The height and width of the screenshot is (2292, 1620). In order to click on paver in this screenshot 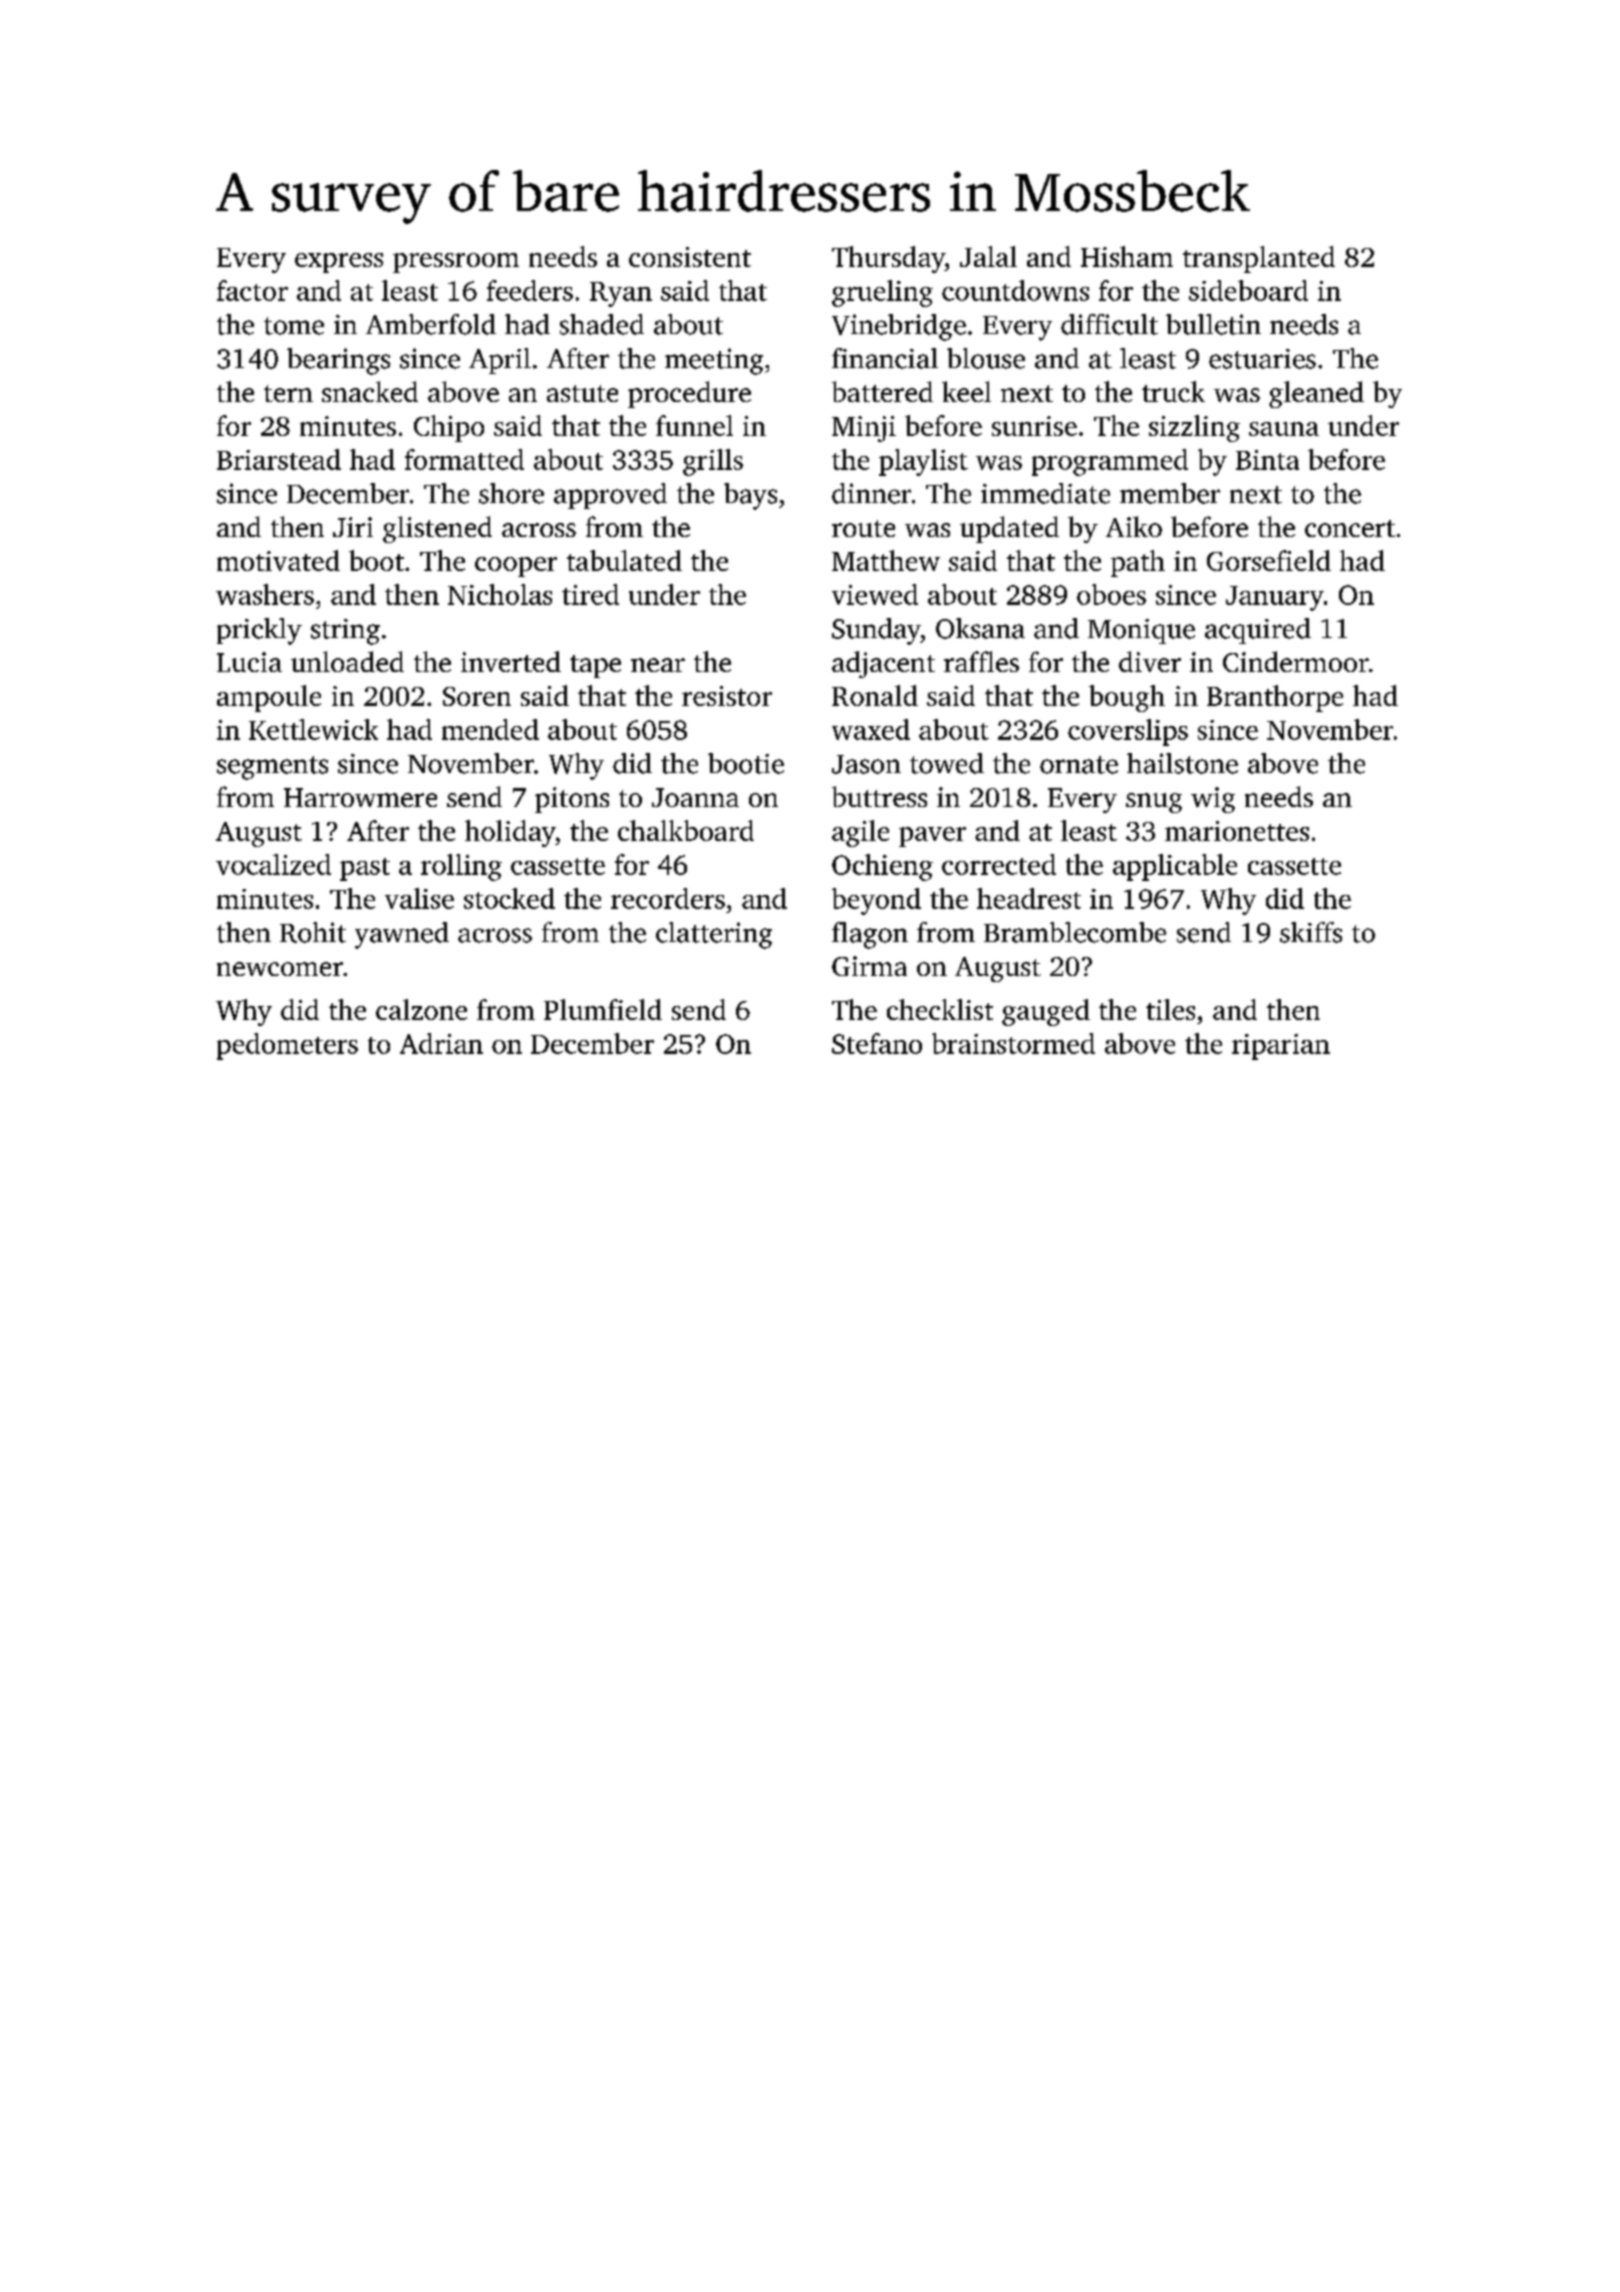, I will do `click(932, 837)`.
